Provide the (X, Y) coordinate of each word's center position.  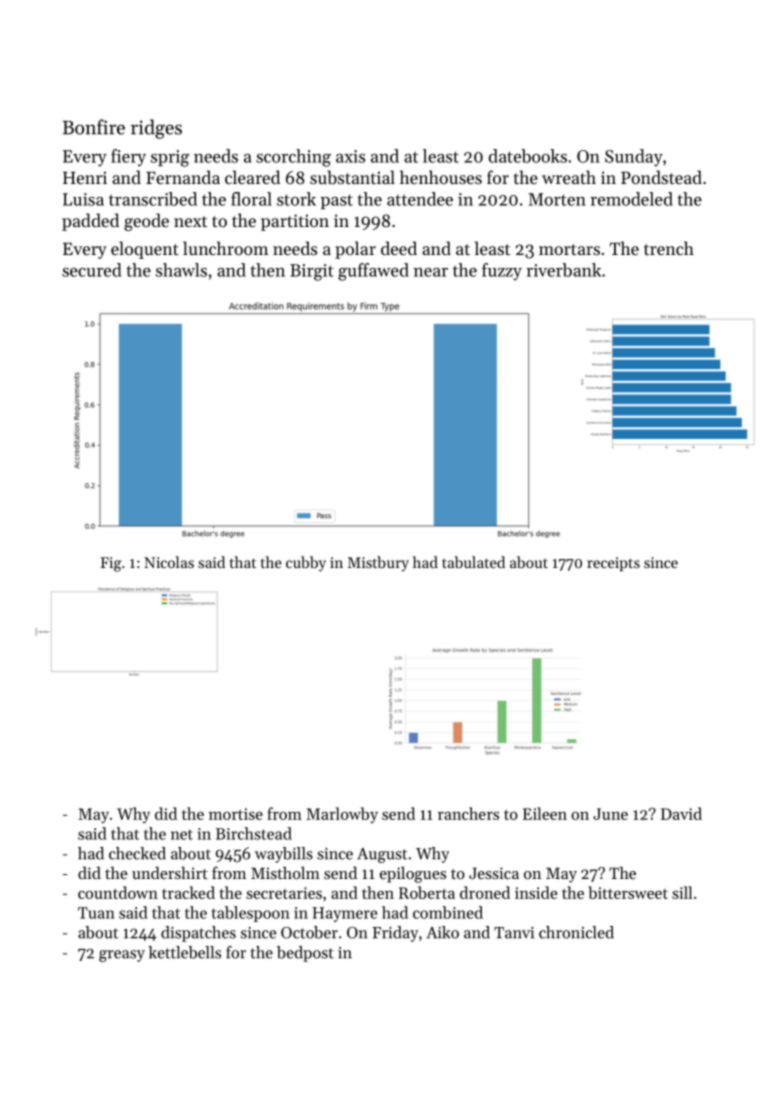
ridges (156, 129)
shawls (181, 270)
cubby (306, 564)
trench (669, 248)
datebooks (528, 156)
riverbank (563, 270)
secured (92, 270)
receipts (613, 564)
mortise (236, 814)
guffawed (373, 272)
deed (399, 248)
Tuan (96, 913)
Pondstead (661, 177)
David (681, 813)
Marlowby (342, 815)
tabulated (473, 562)
